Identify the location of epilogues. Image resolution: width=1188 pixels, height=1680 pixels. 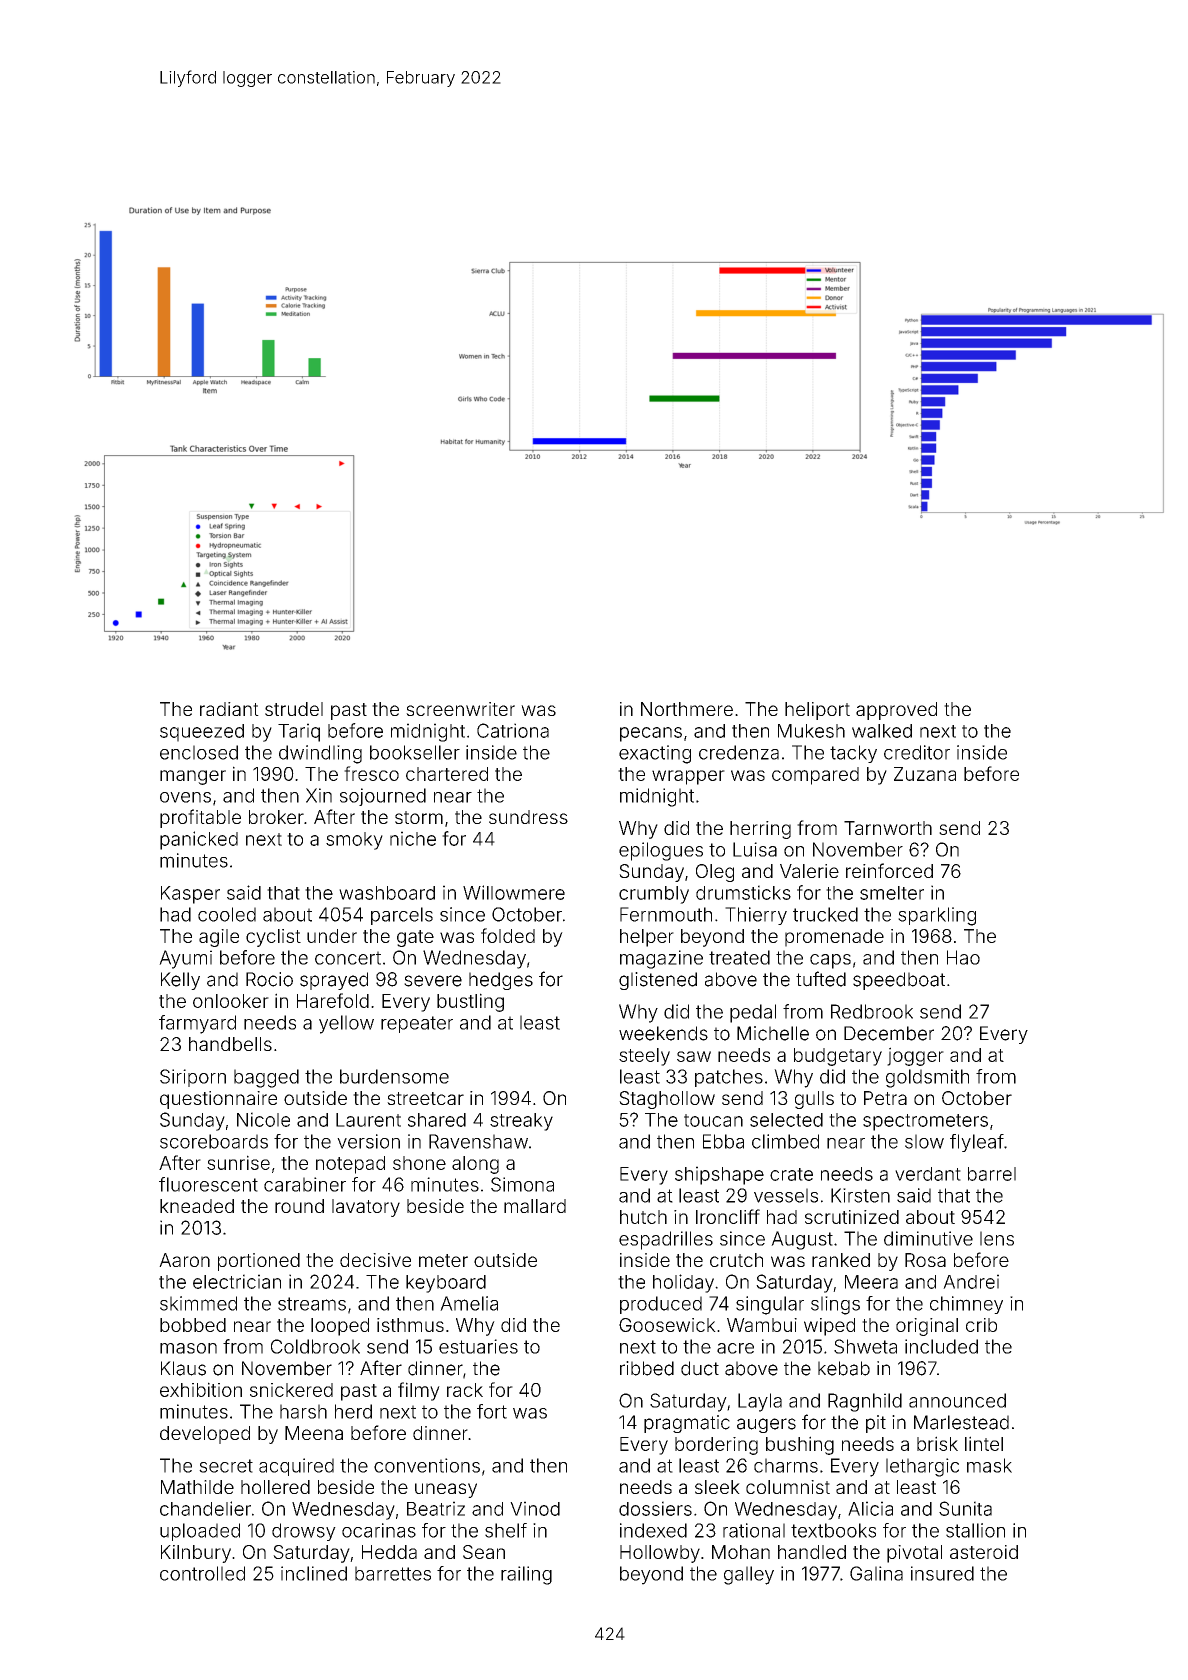
(661, 851).
